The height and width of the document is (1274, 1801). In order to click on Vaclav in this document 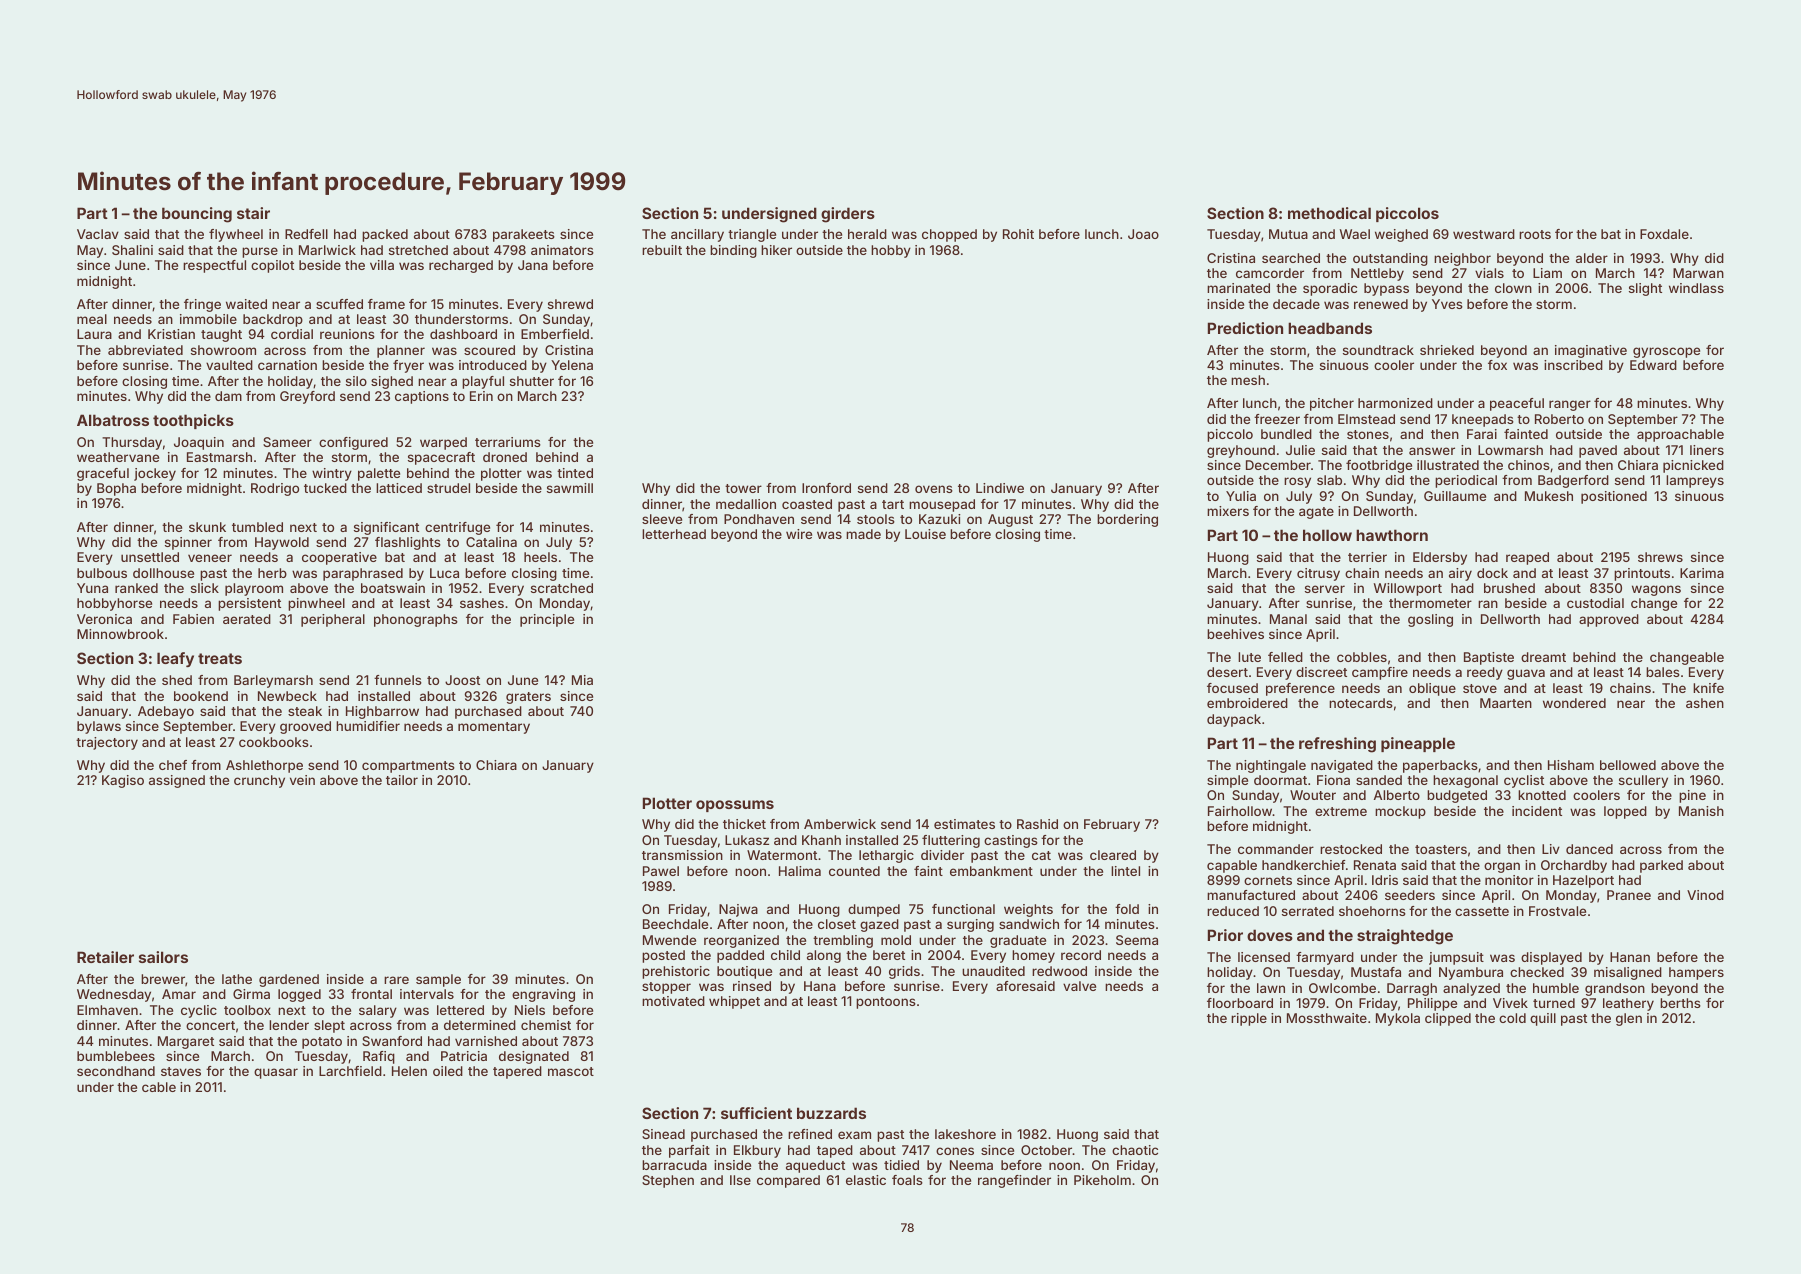, I will do `click(98, 234)`.
